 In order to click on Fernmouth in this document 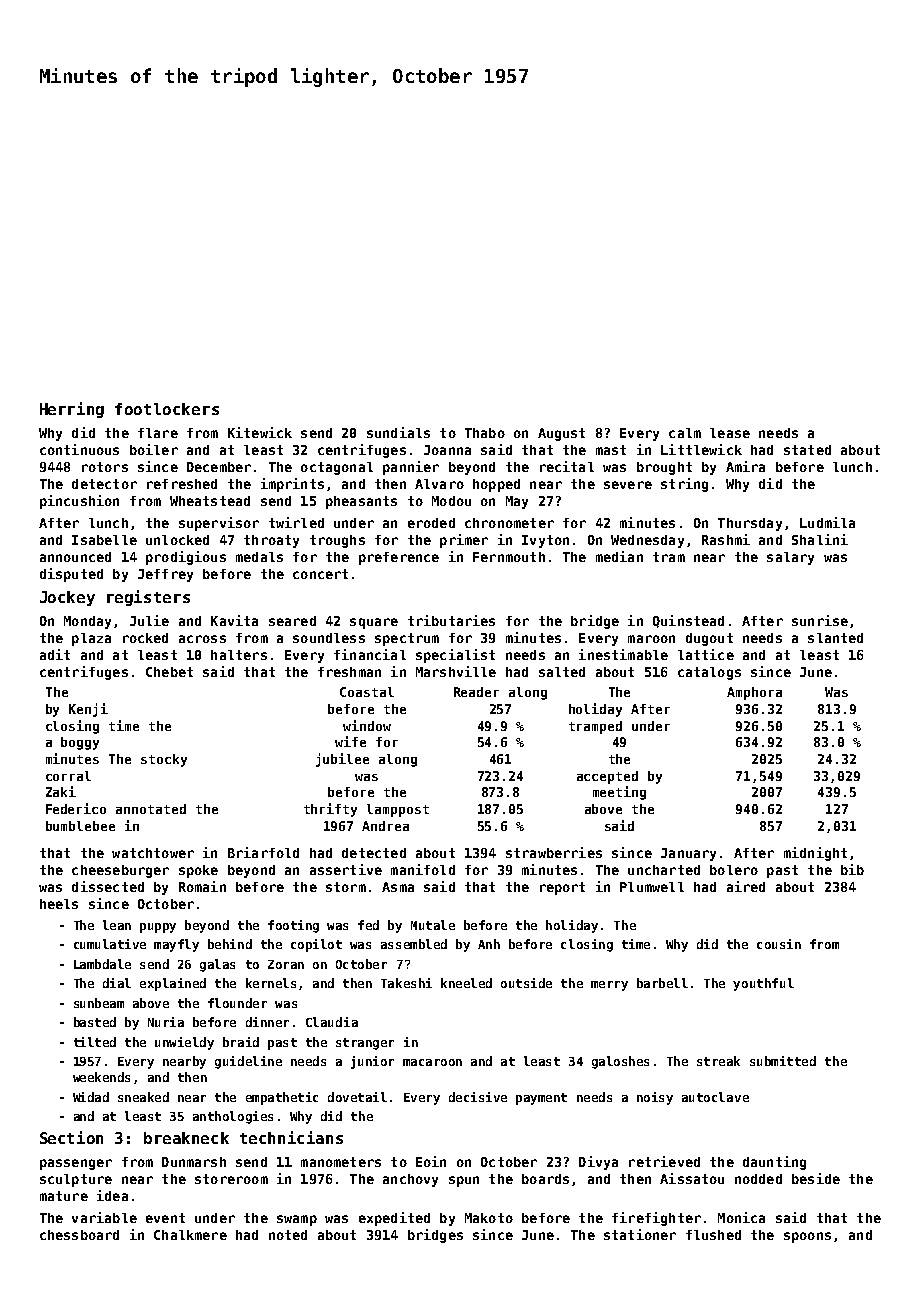, I will do `click(509, 557)`.
